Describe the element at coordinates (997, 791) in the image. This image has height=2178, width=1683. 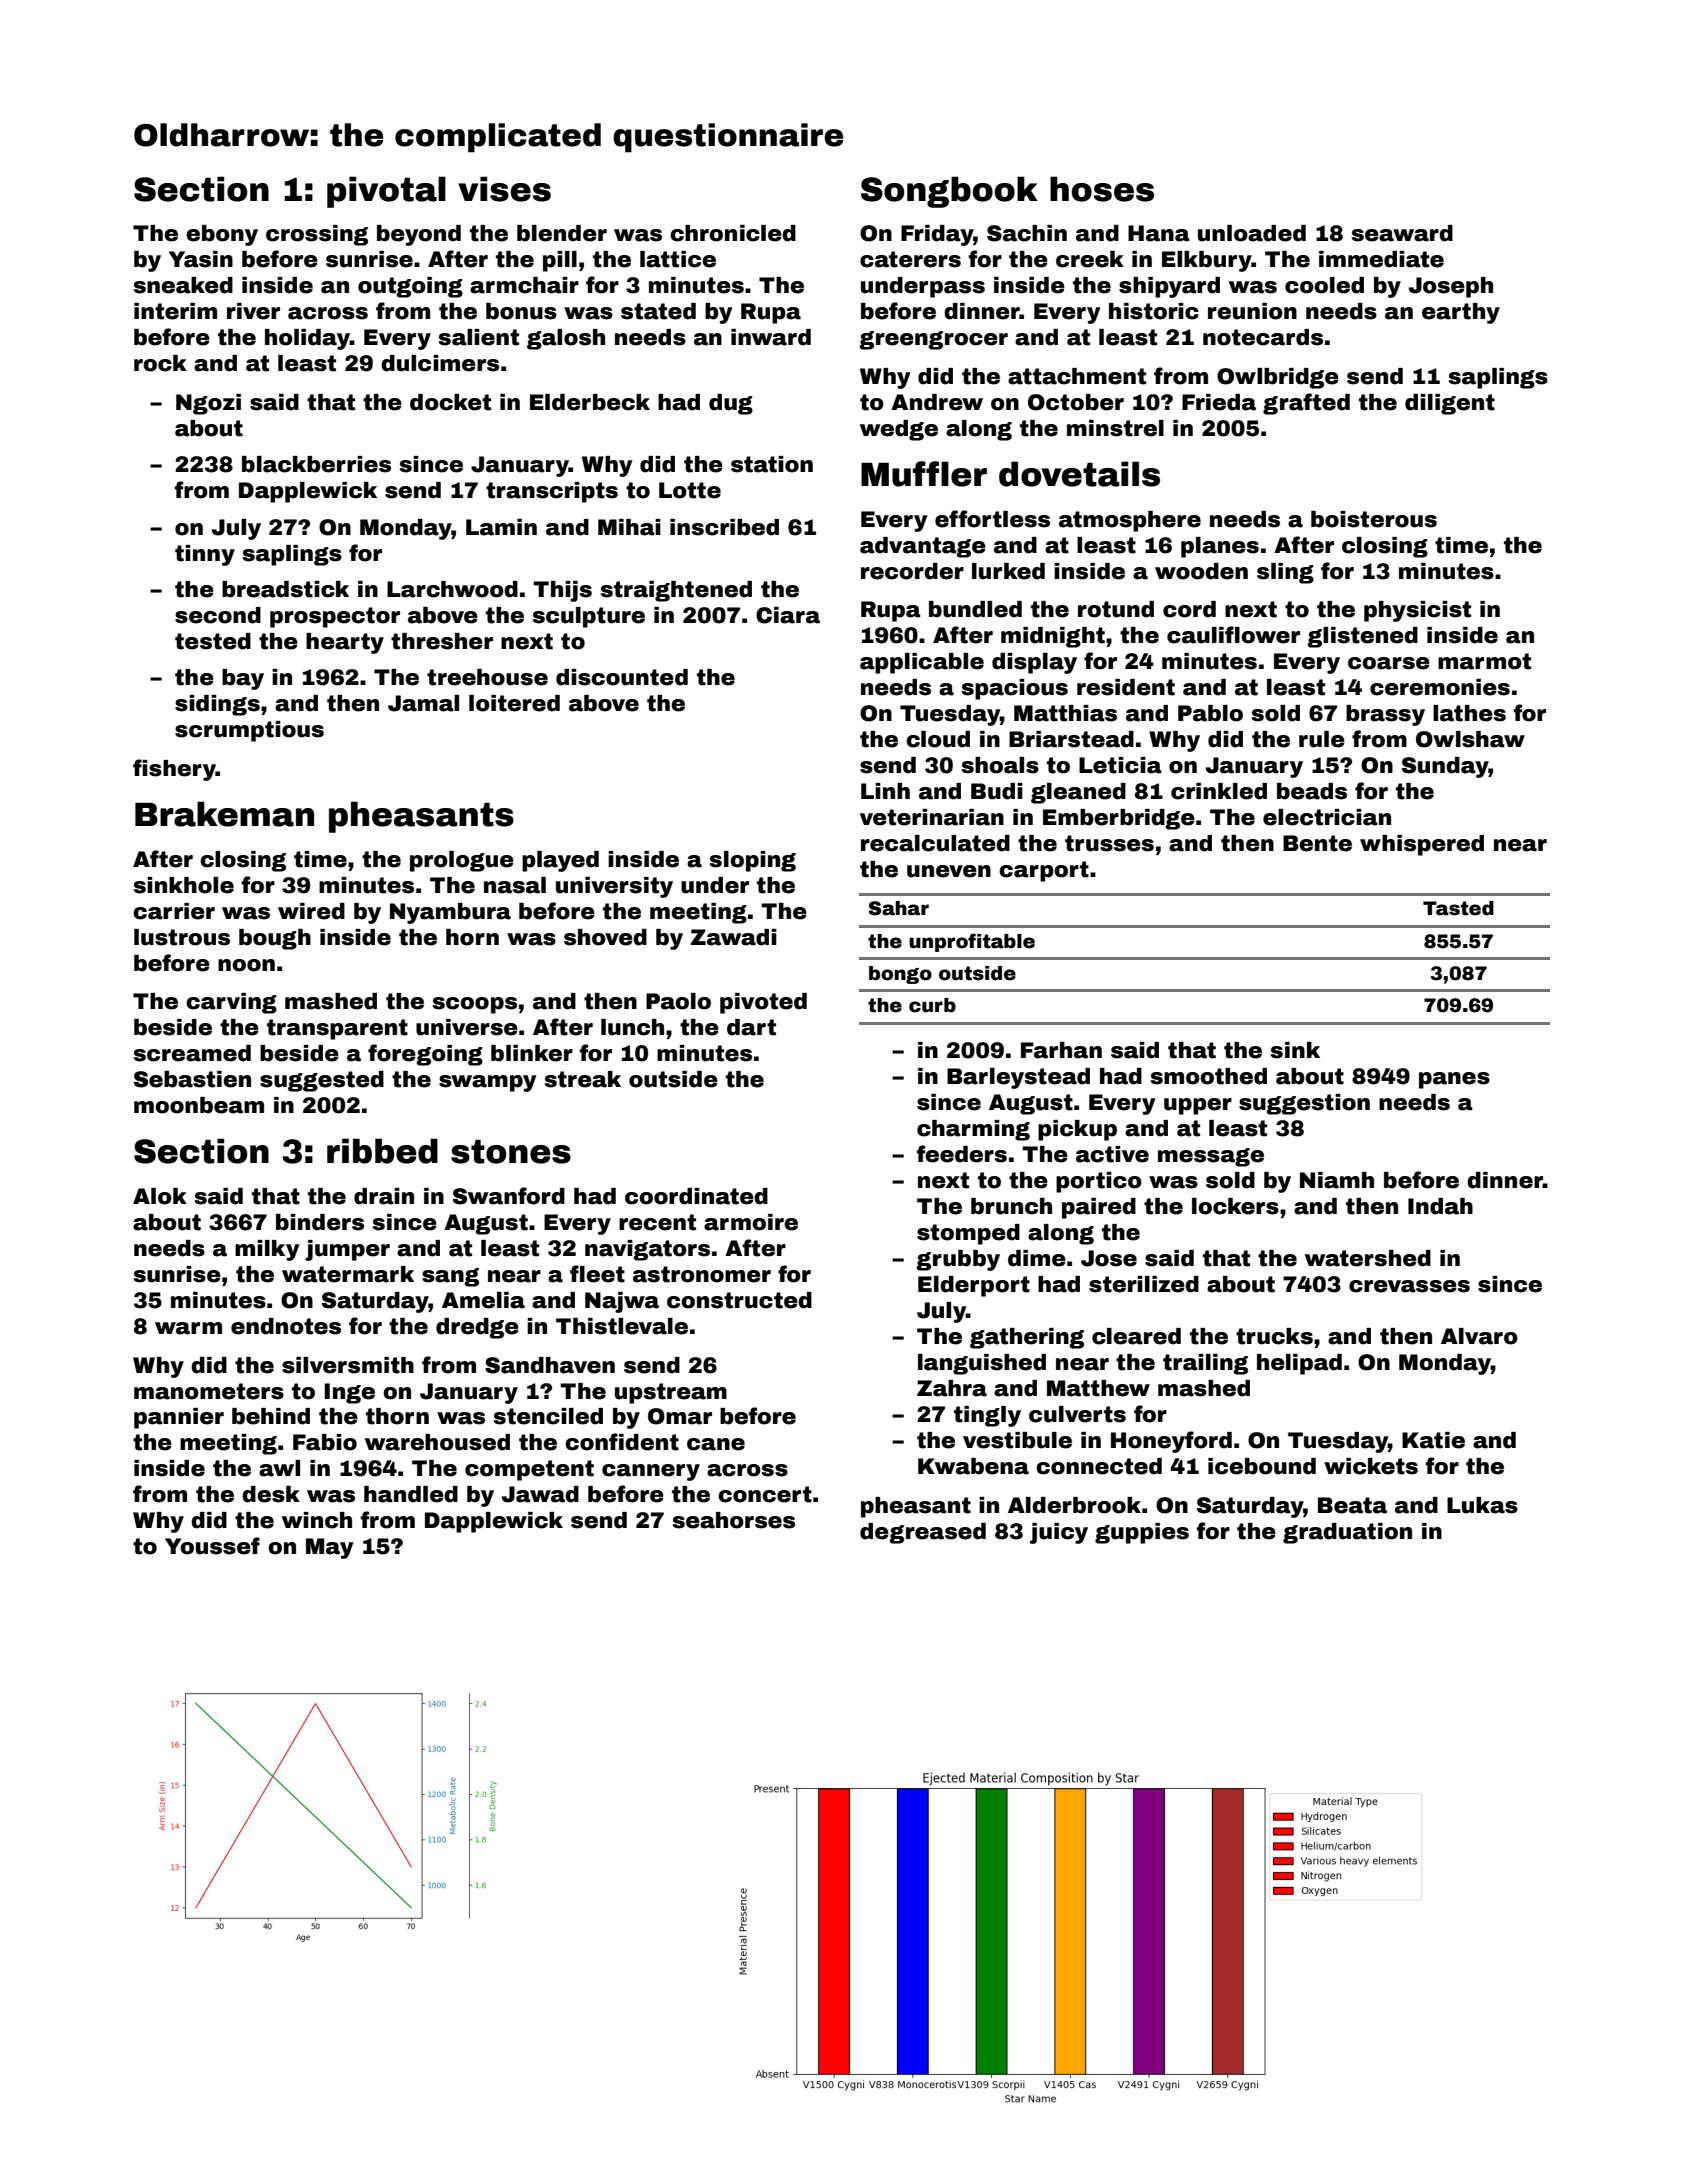
I see `Budi` at that location.
